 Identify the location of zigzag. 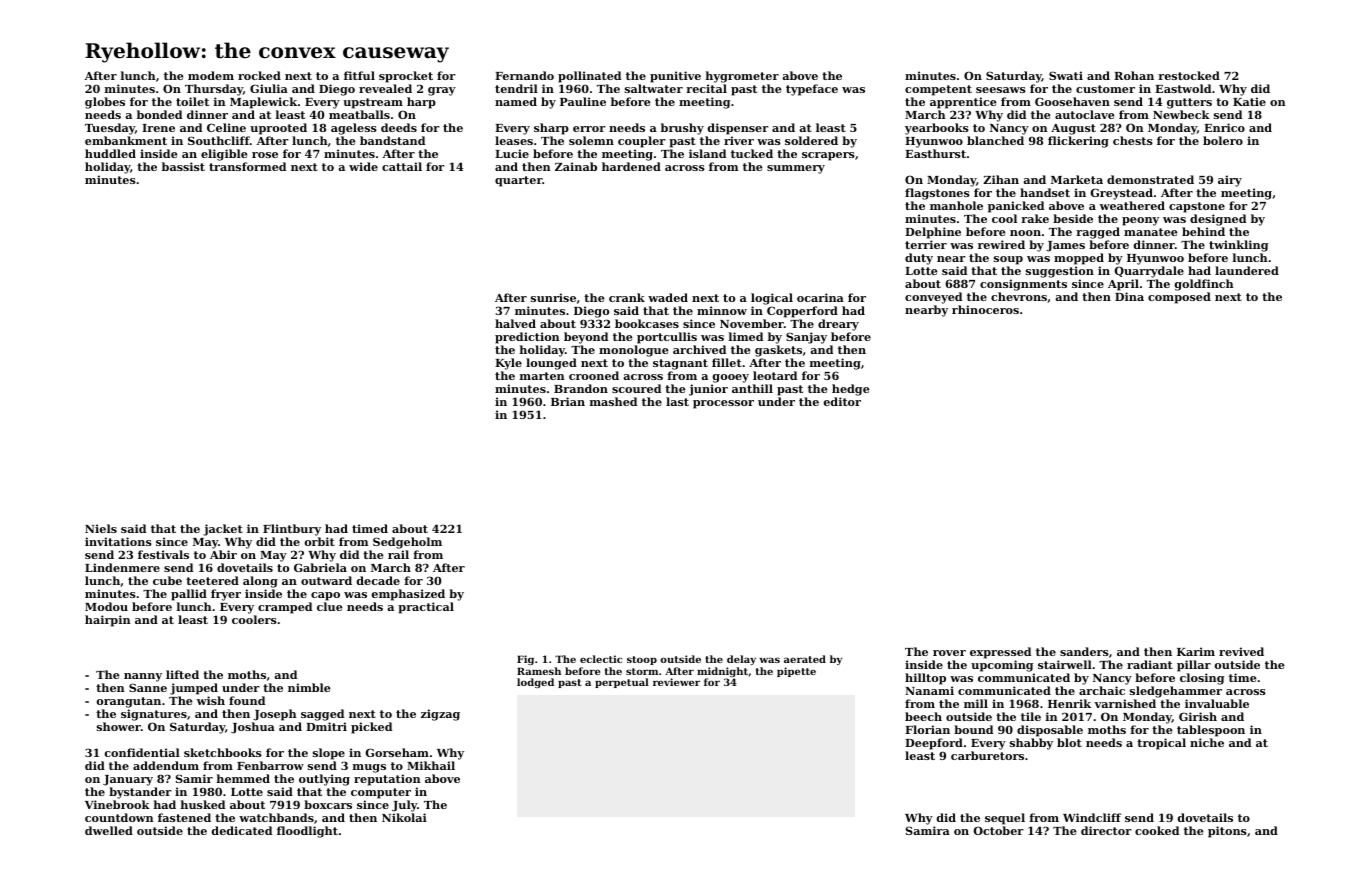
(440, 715).
